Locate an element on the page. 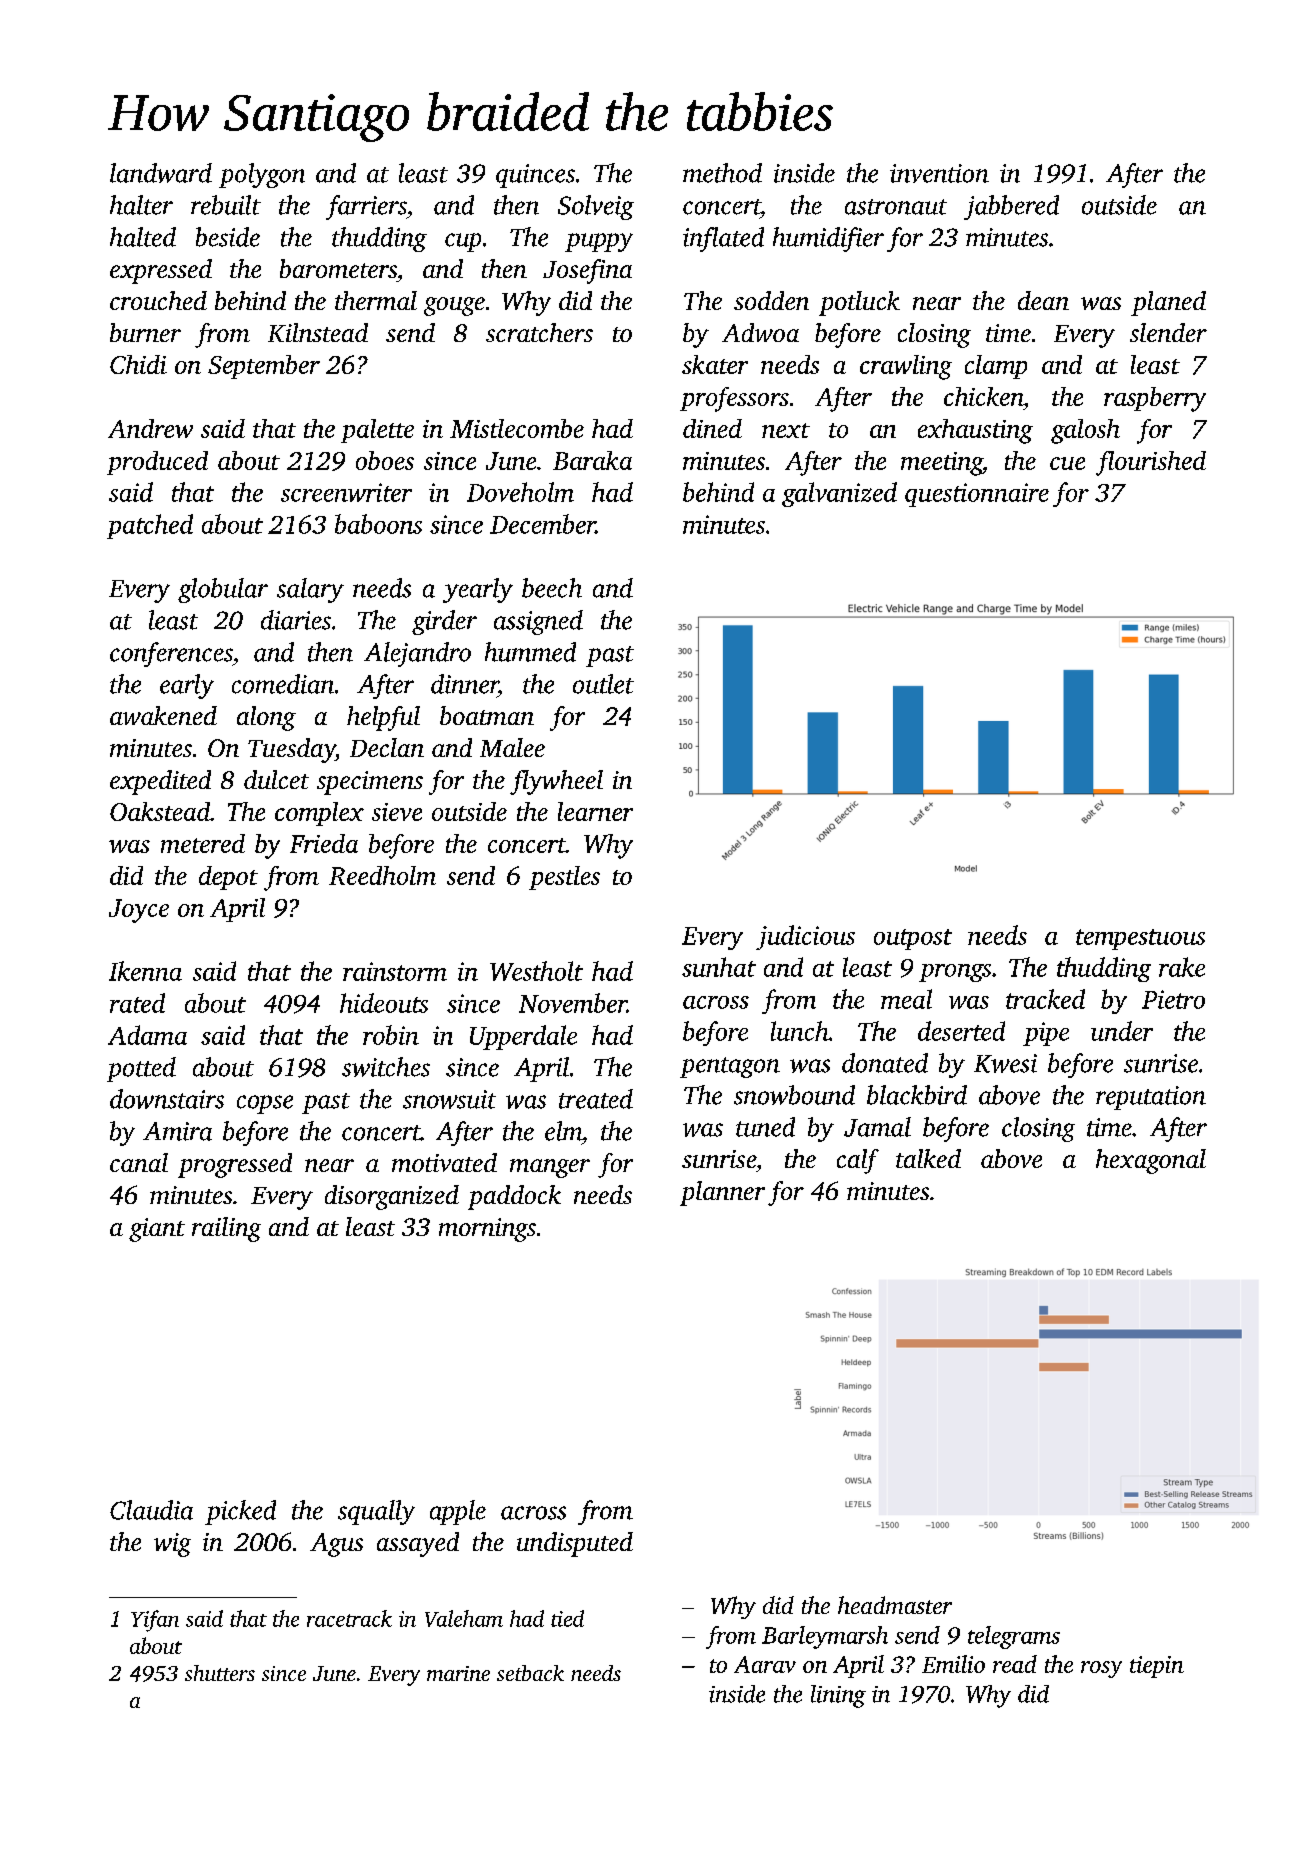  lunch is located at coordinates (800, 1031).
